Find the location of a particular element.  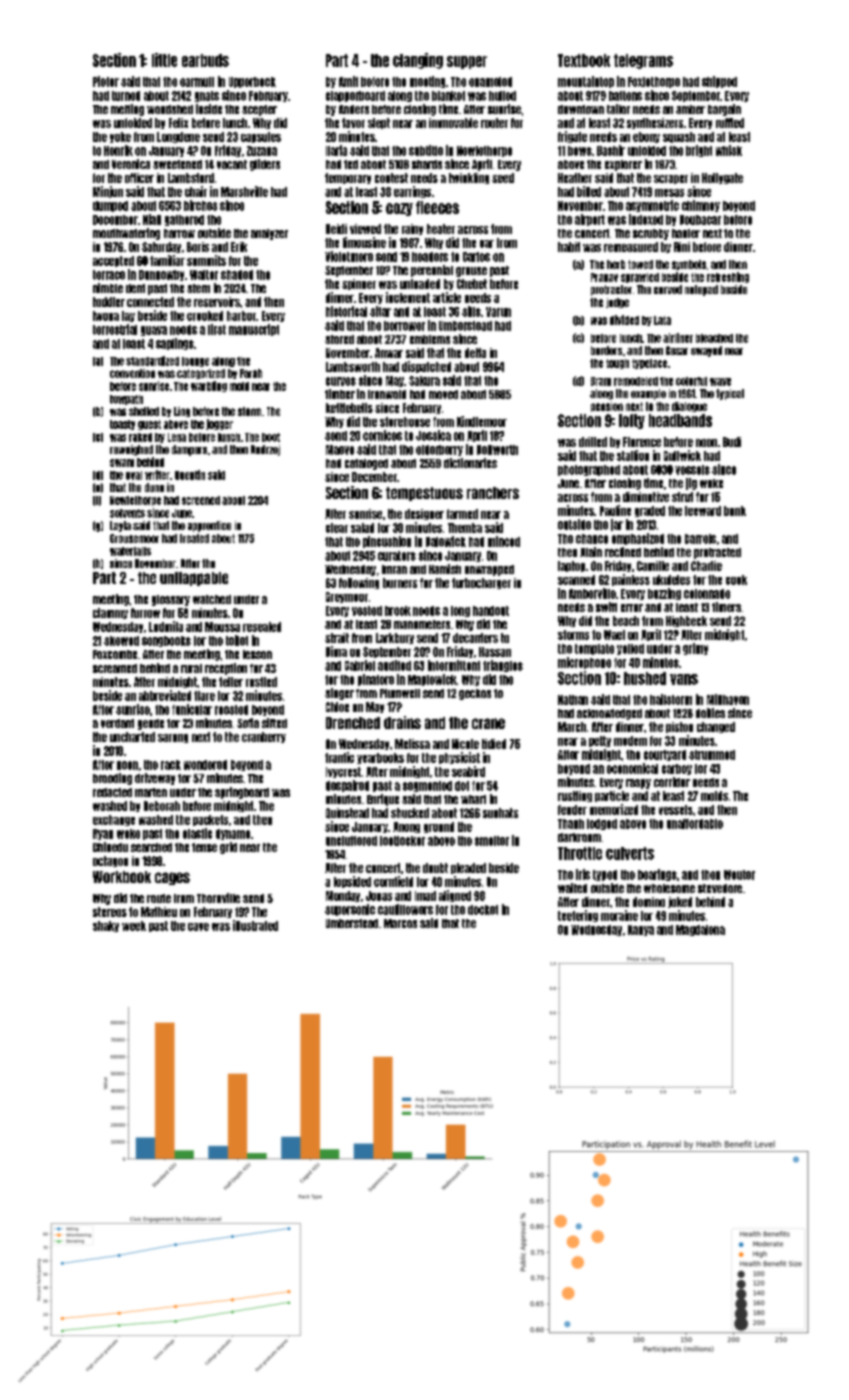

watched is located at coordinates (212, 599).
